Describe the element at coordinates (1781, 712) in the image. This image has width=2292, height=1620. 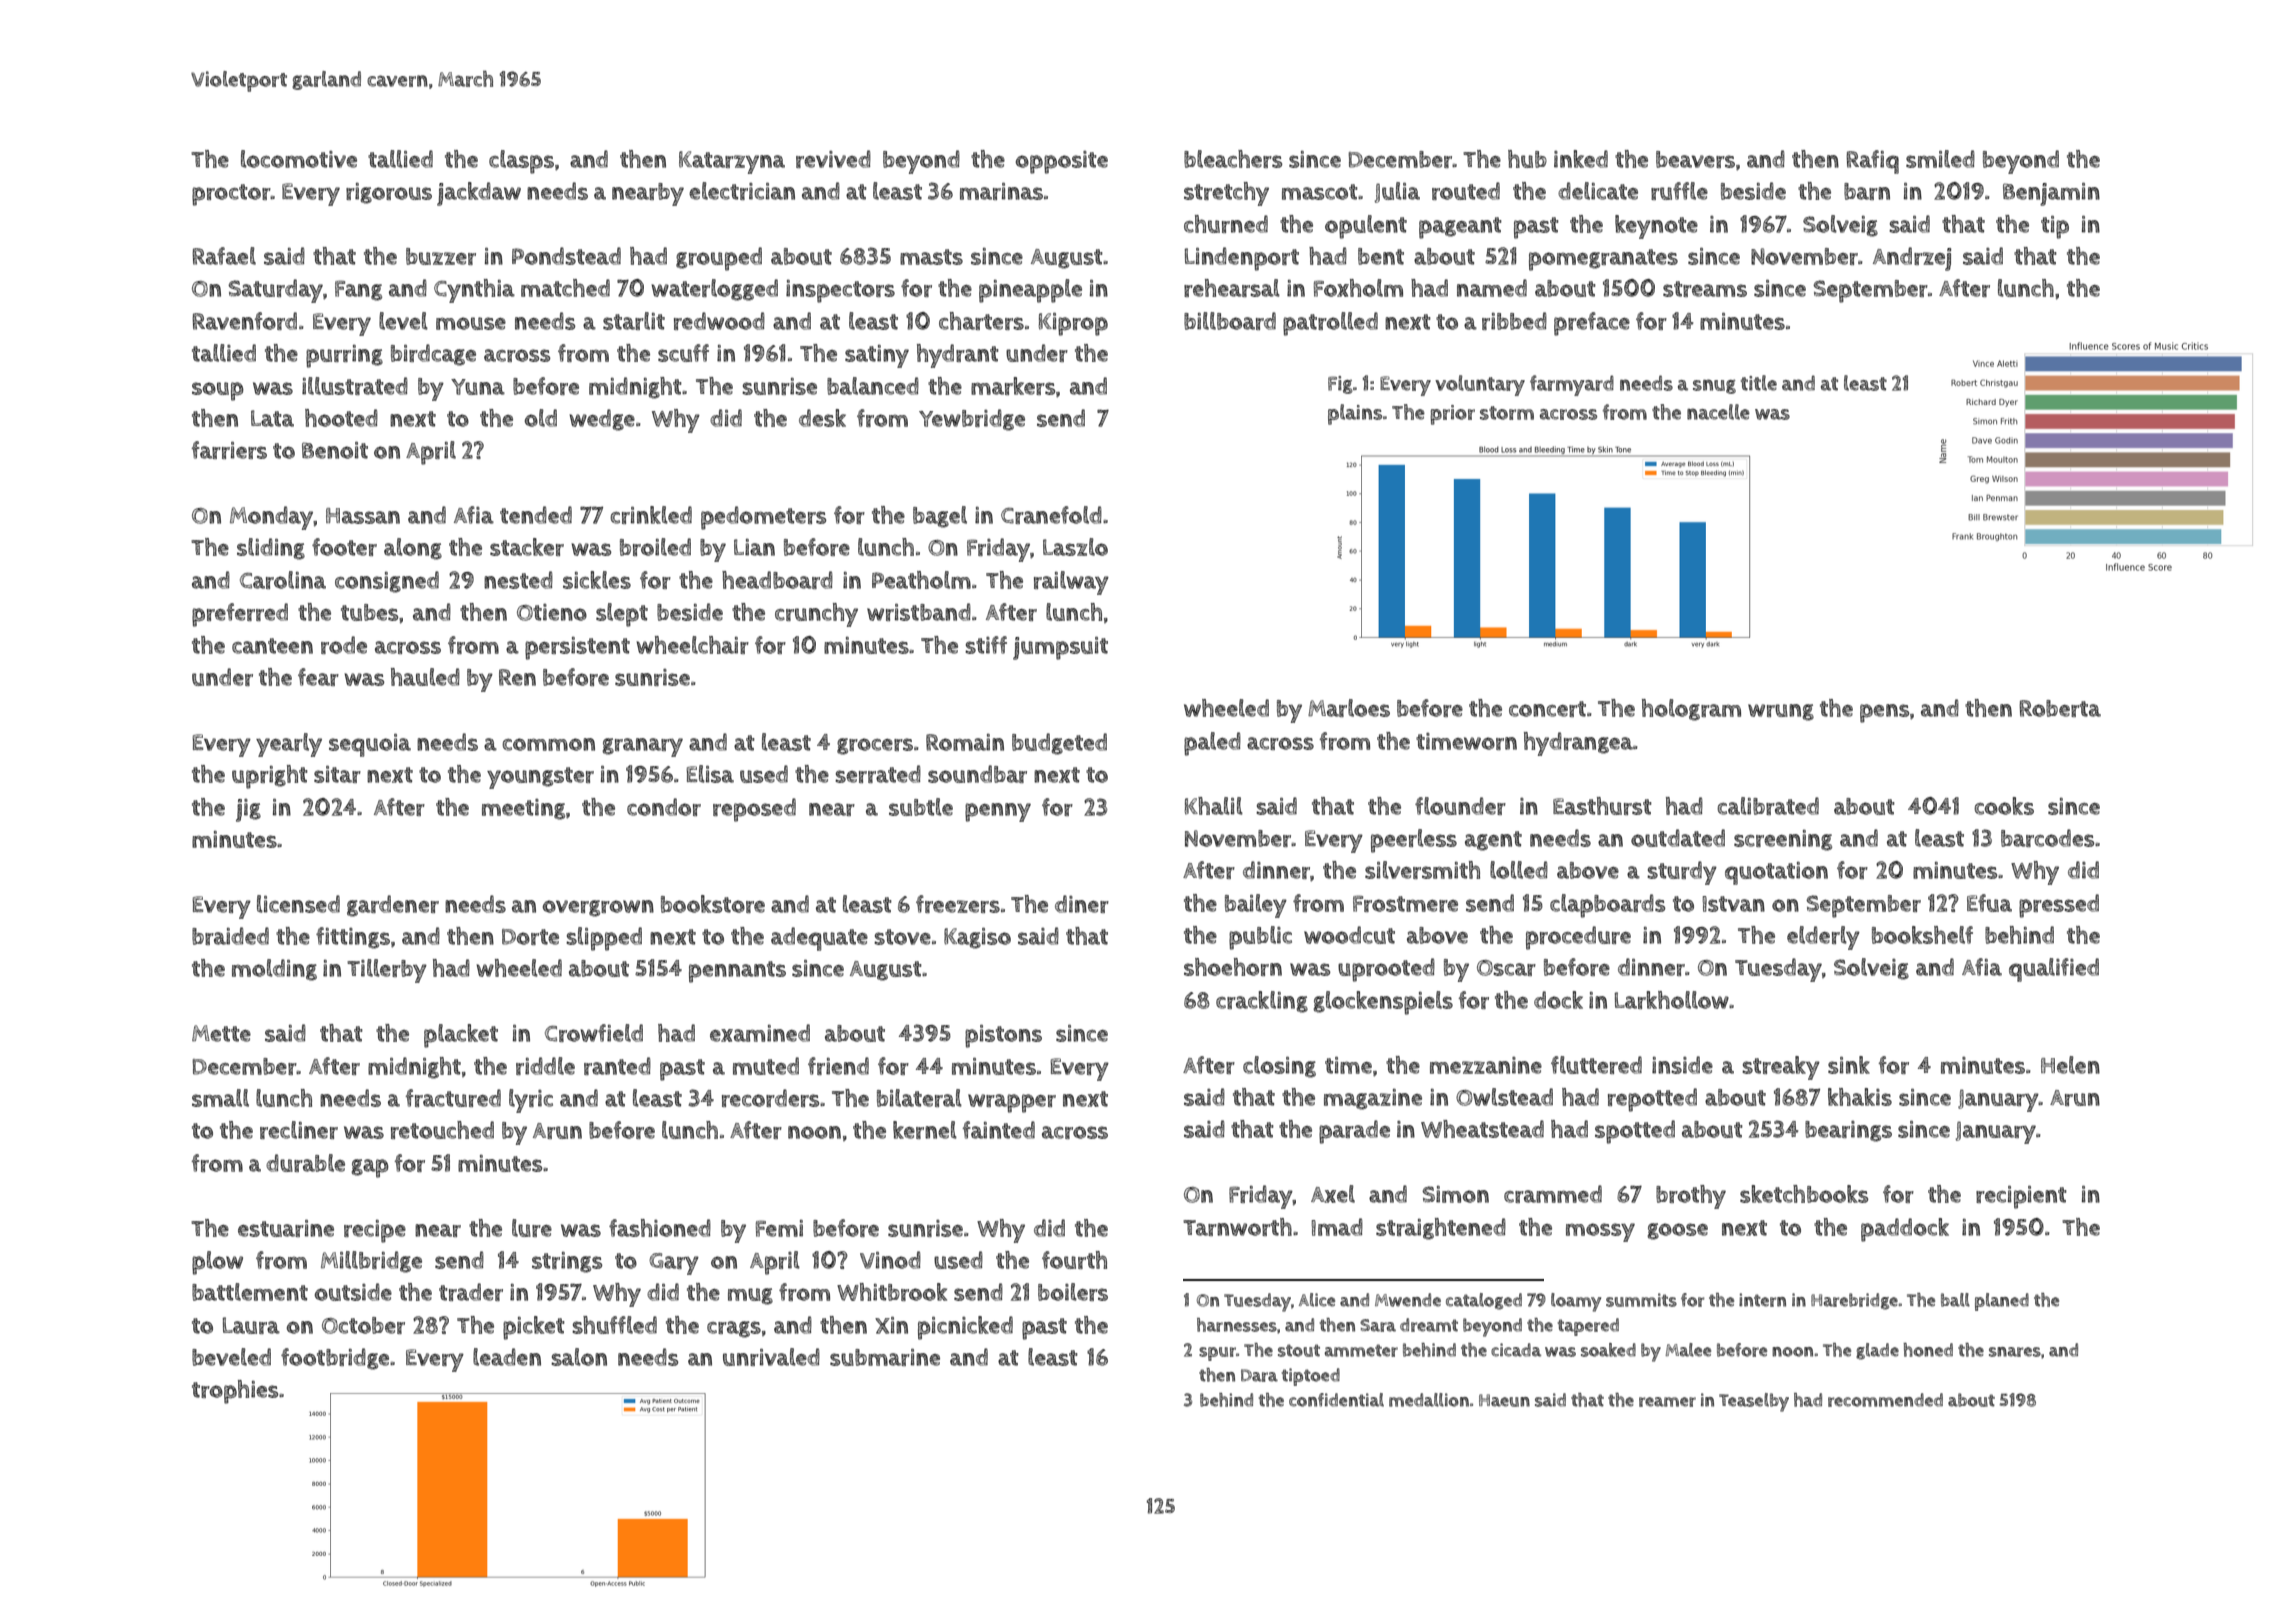
I see `wrung` at that location.
